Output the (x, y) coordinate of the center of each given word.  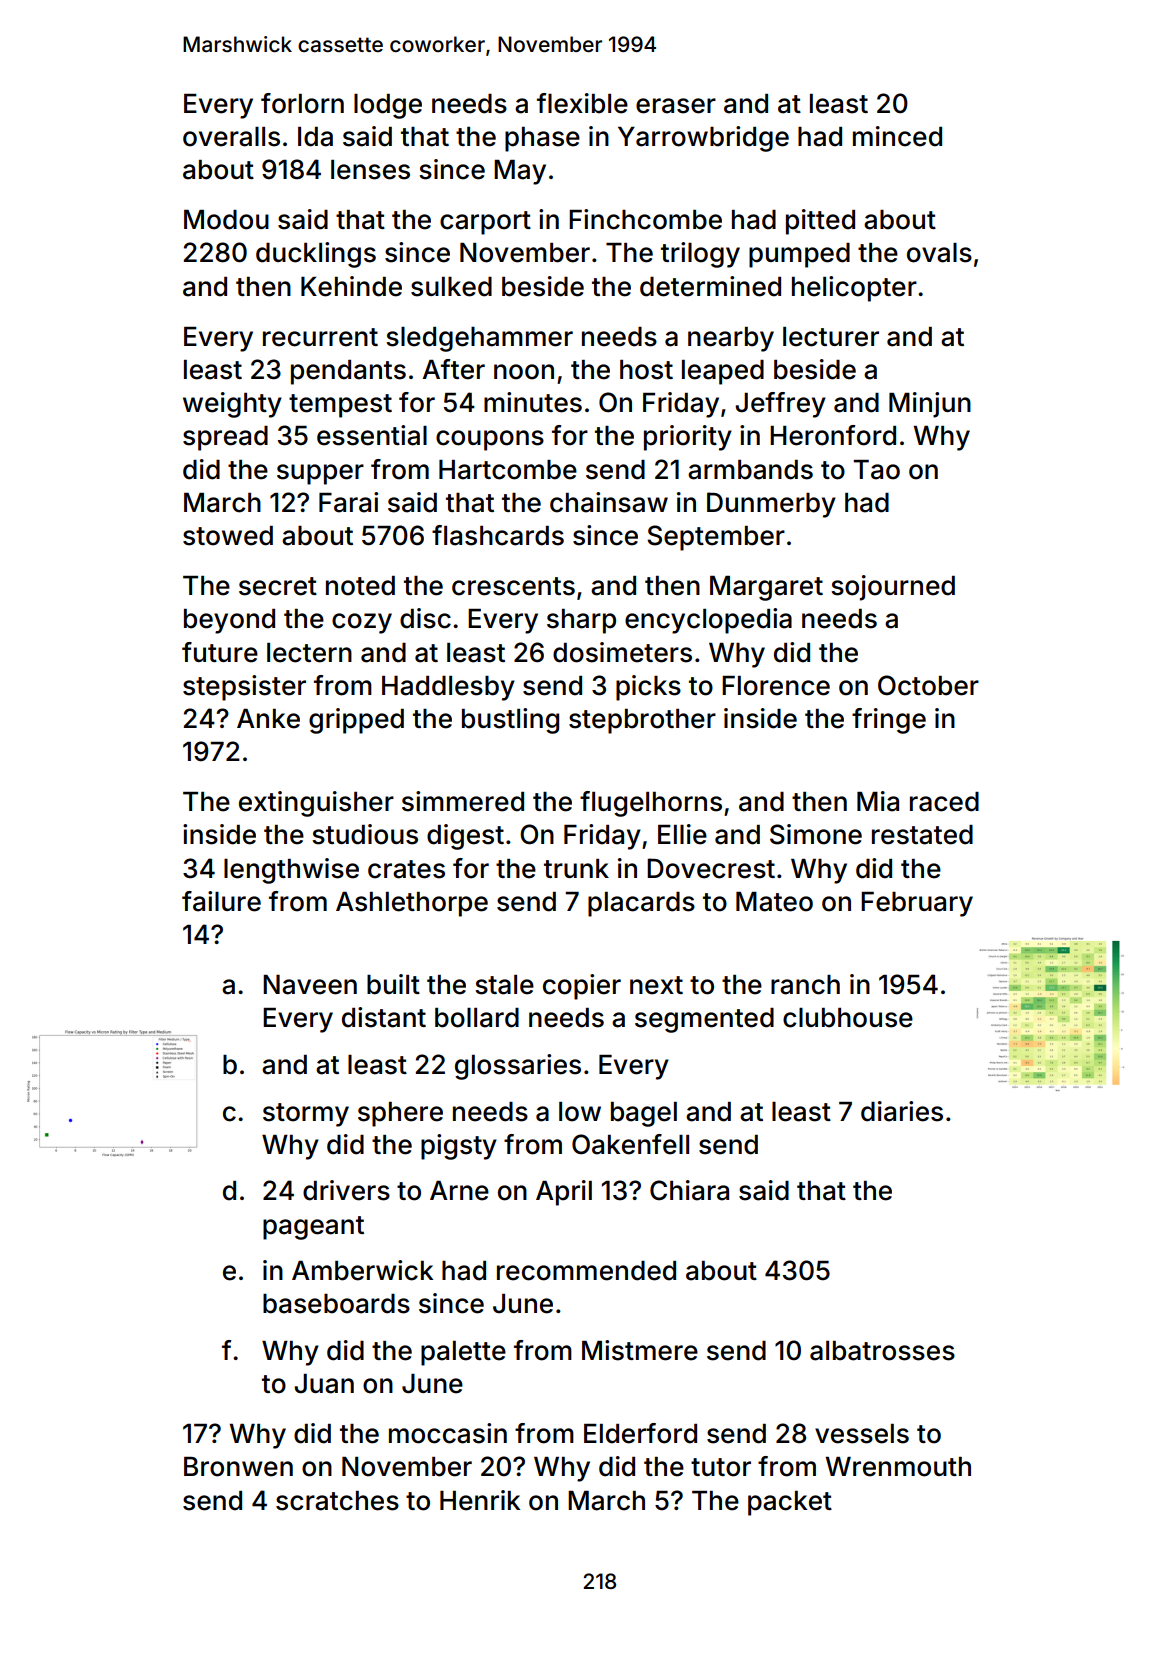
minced (897, 136)
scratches (337, 1501)
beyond (229, 621)
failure (221, 901)
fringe (889, 721)
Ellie (682, 834)
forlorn (302, 103)
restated (922, 835)
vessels (862, 1434)
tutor (721, 1467)
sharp (581, 621)
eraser (676, 106)
